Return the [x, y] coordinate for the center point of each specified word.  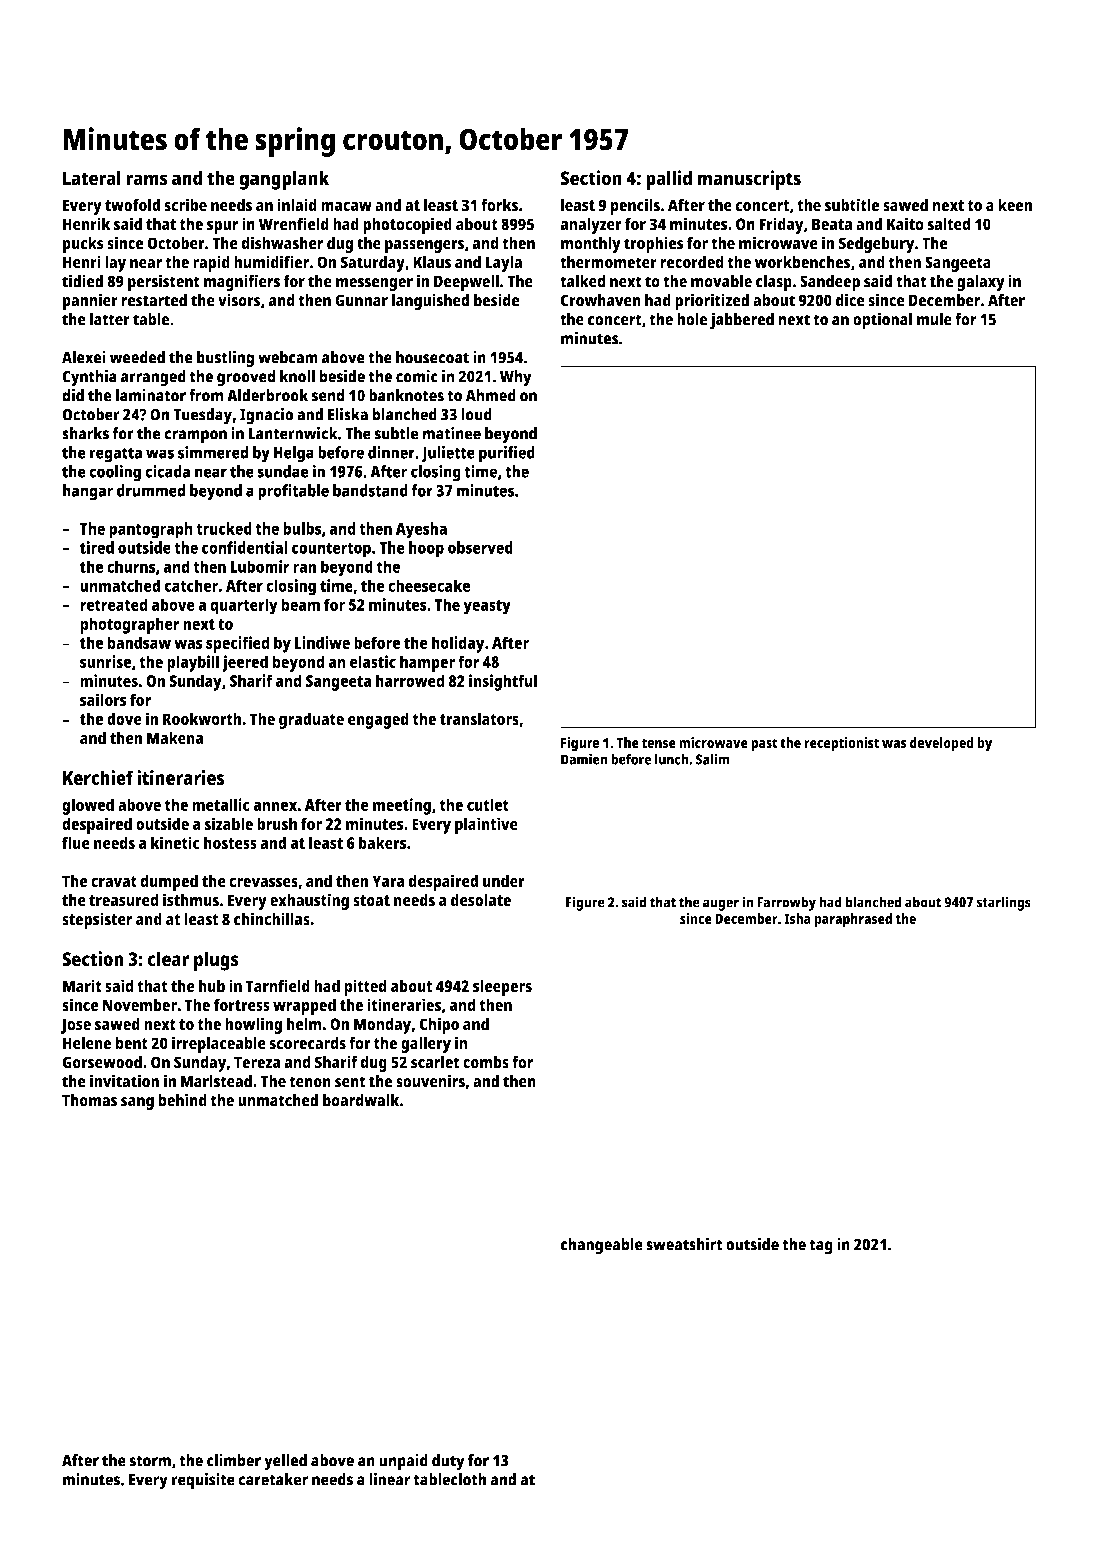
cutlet [488, 804]
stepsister [97, 920]
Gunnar [361, 300]
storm [150, 1461]
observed [480, 547]
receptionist [841, 744]
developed [942, 744]
